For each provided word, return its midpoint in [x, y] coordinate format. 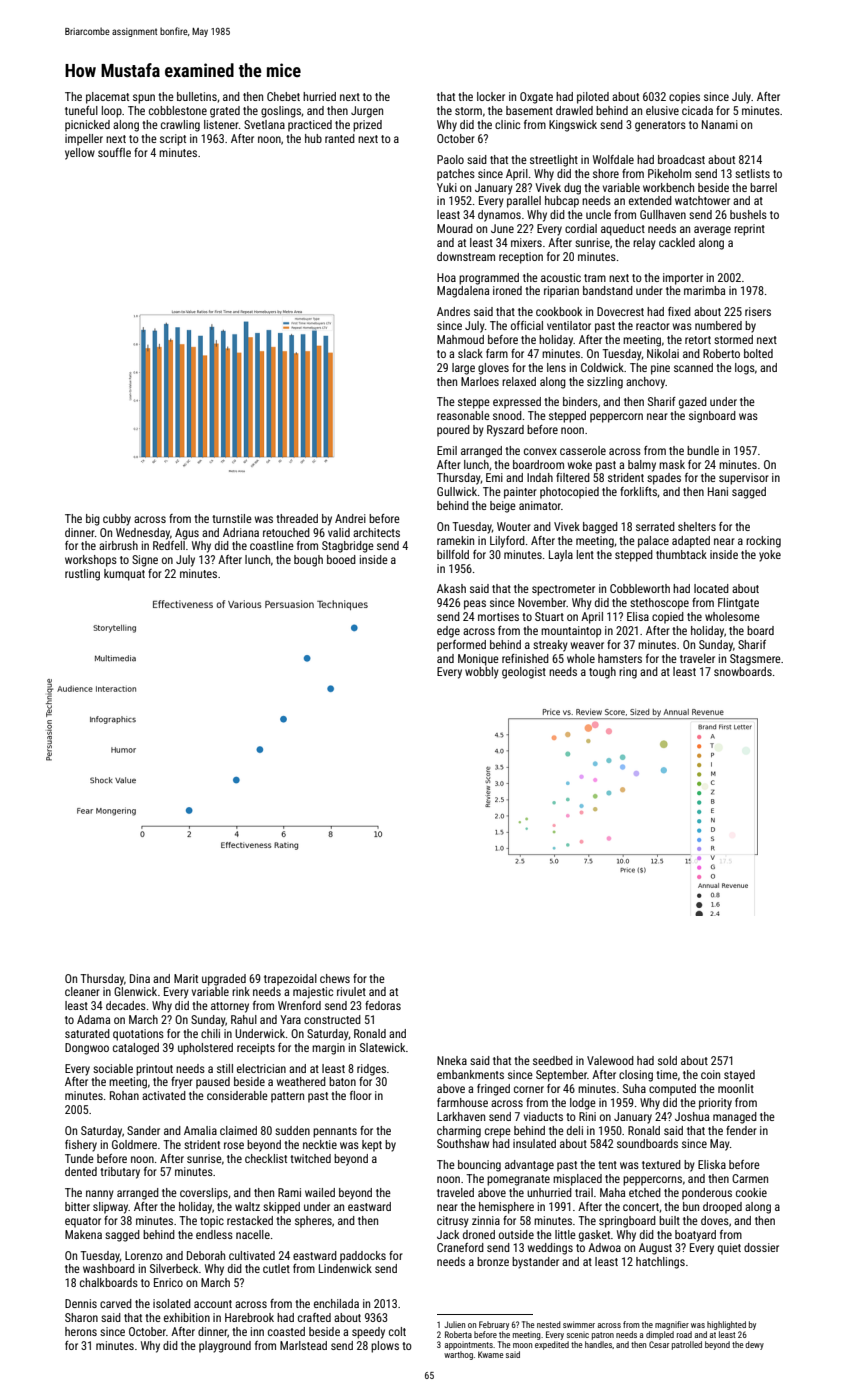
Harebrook [249, 1317]
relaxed [519, 381]
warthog [458, 1355]
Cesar [659, 1344]
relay [644, 244]
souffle [114, 152]
